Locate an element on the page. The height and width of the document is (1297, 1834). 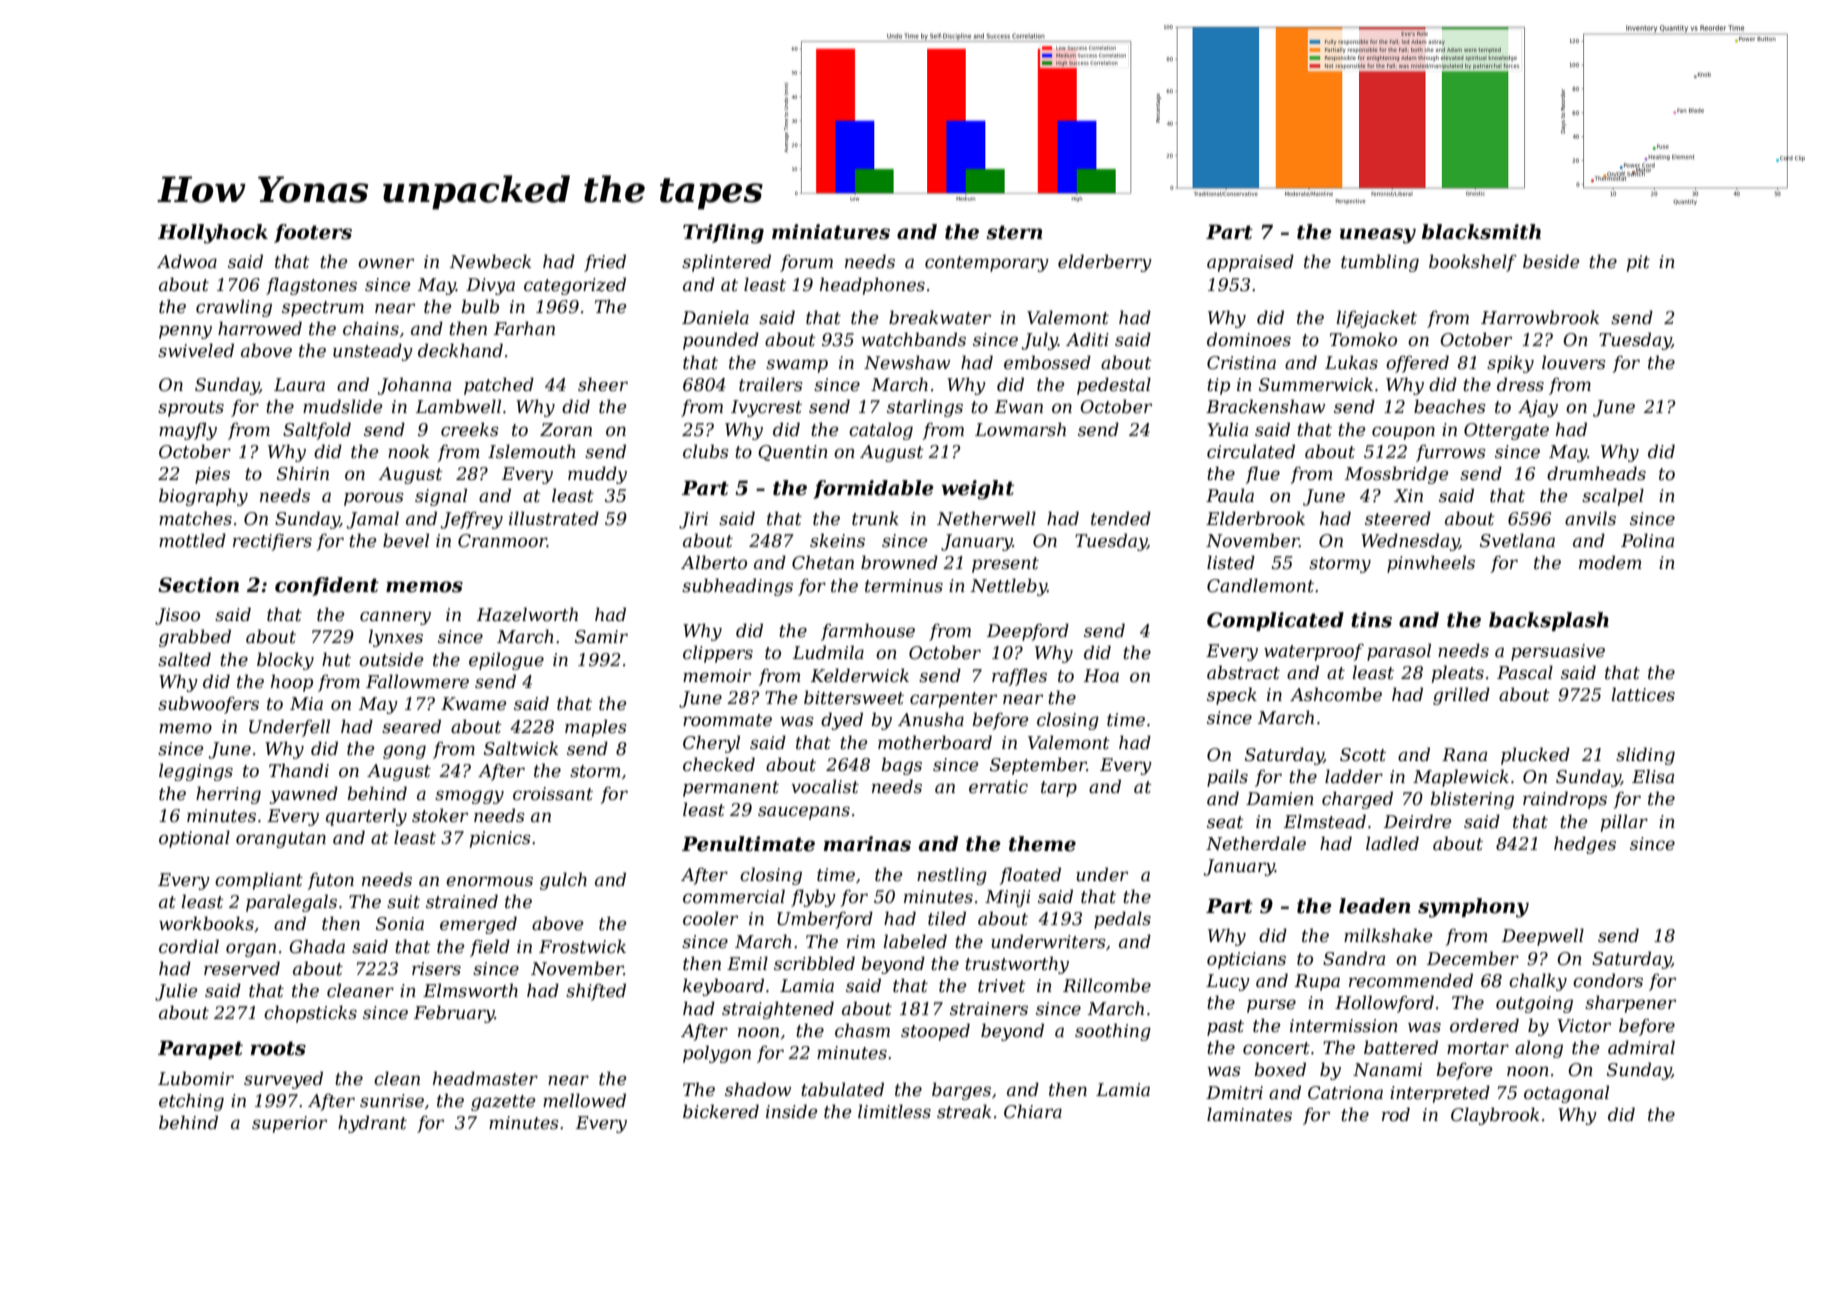
modem is located at coordinates (1610, 562).
